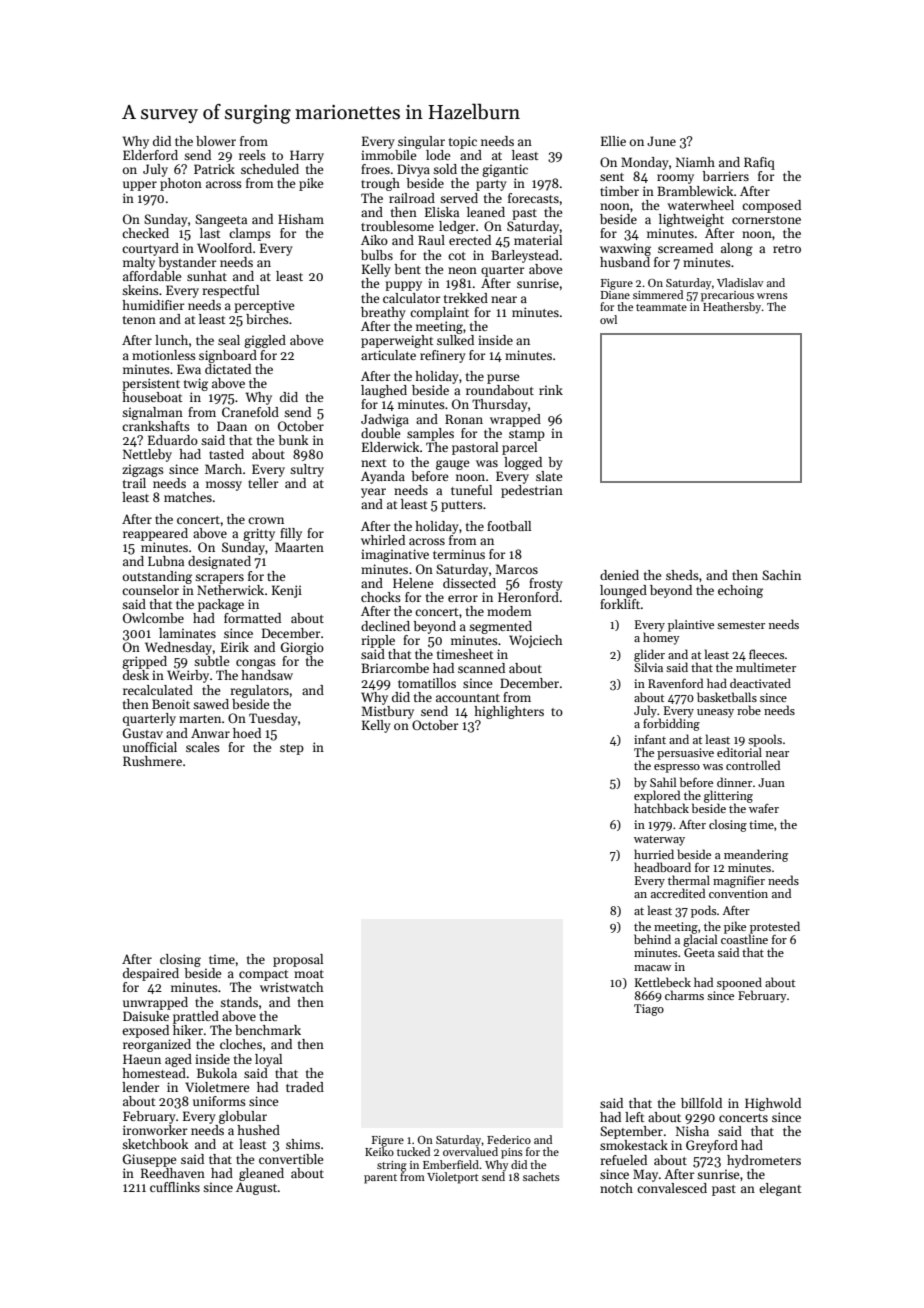 Image resolution: width=924 pixels, height=1308 pixels. I want to click on accountant, so click(468, 698).
